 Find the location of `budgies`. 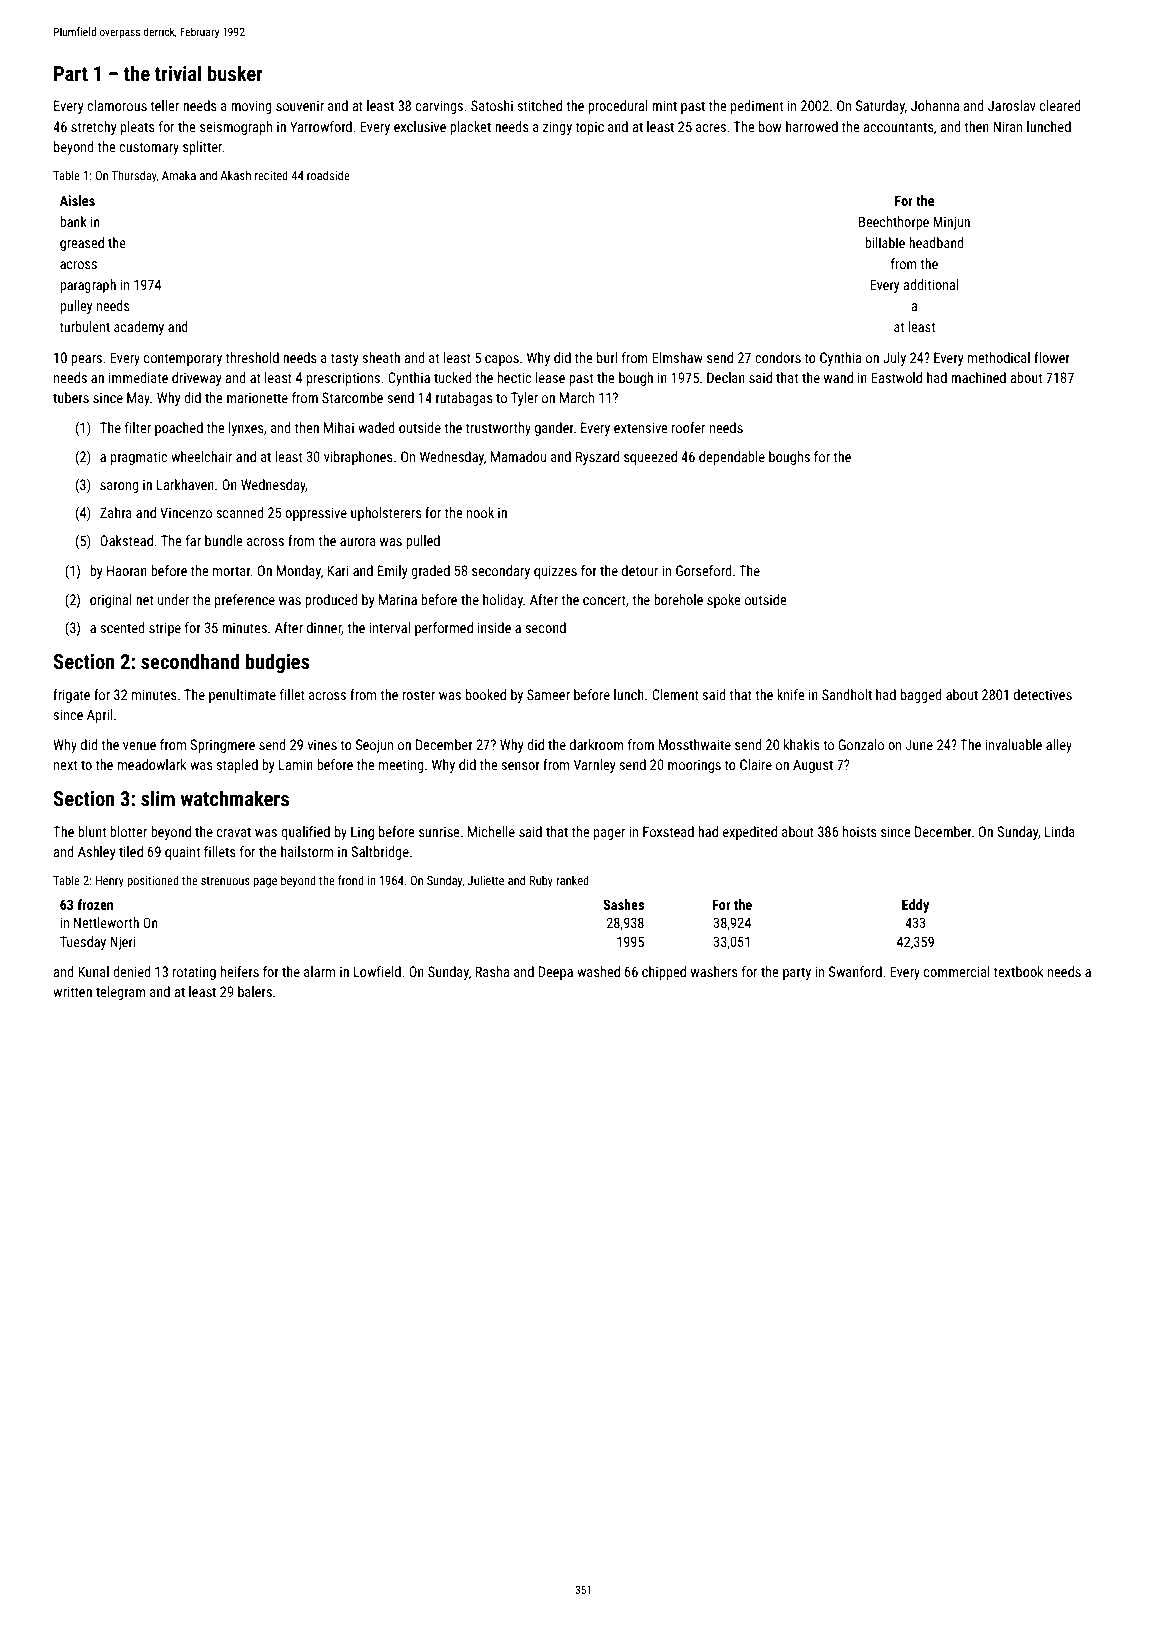

budgies is located at coordinates (277, 663).
